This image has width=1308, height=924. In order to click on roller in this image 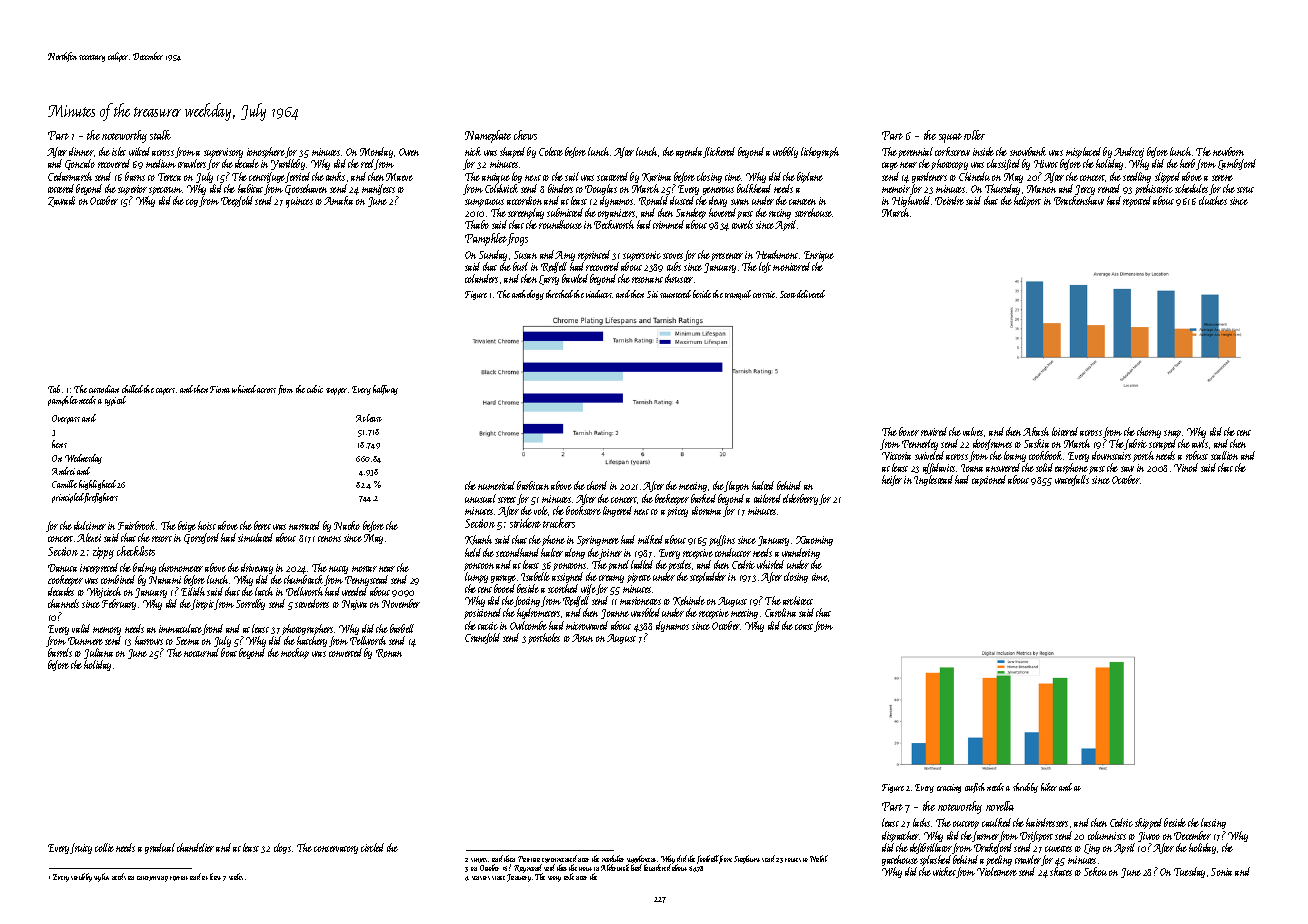, I will do `click(974, 135)`.
